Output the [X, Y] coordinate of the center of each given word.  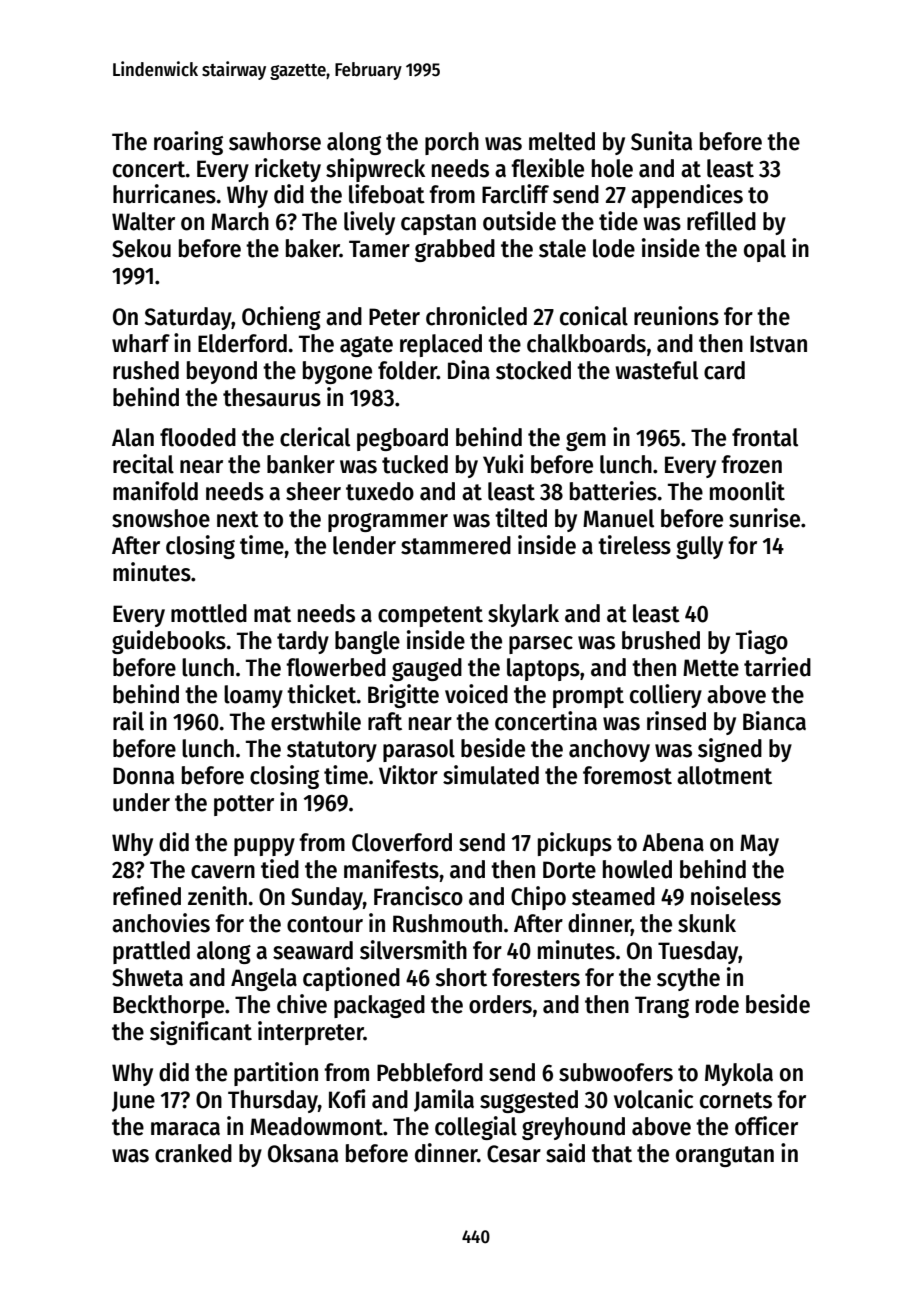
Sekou [141, 248]
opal [765, 250]
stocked [533, 370]
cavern [223, 872]
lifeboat [387, 194]
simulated [491, 775]
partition [276, 1074]
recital [143, 464]
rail [128, 721]
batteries [613, 491]
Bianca [774, 721]
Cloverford [402, 842]
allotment [724, 775]
